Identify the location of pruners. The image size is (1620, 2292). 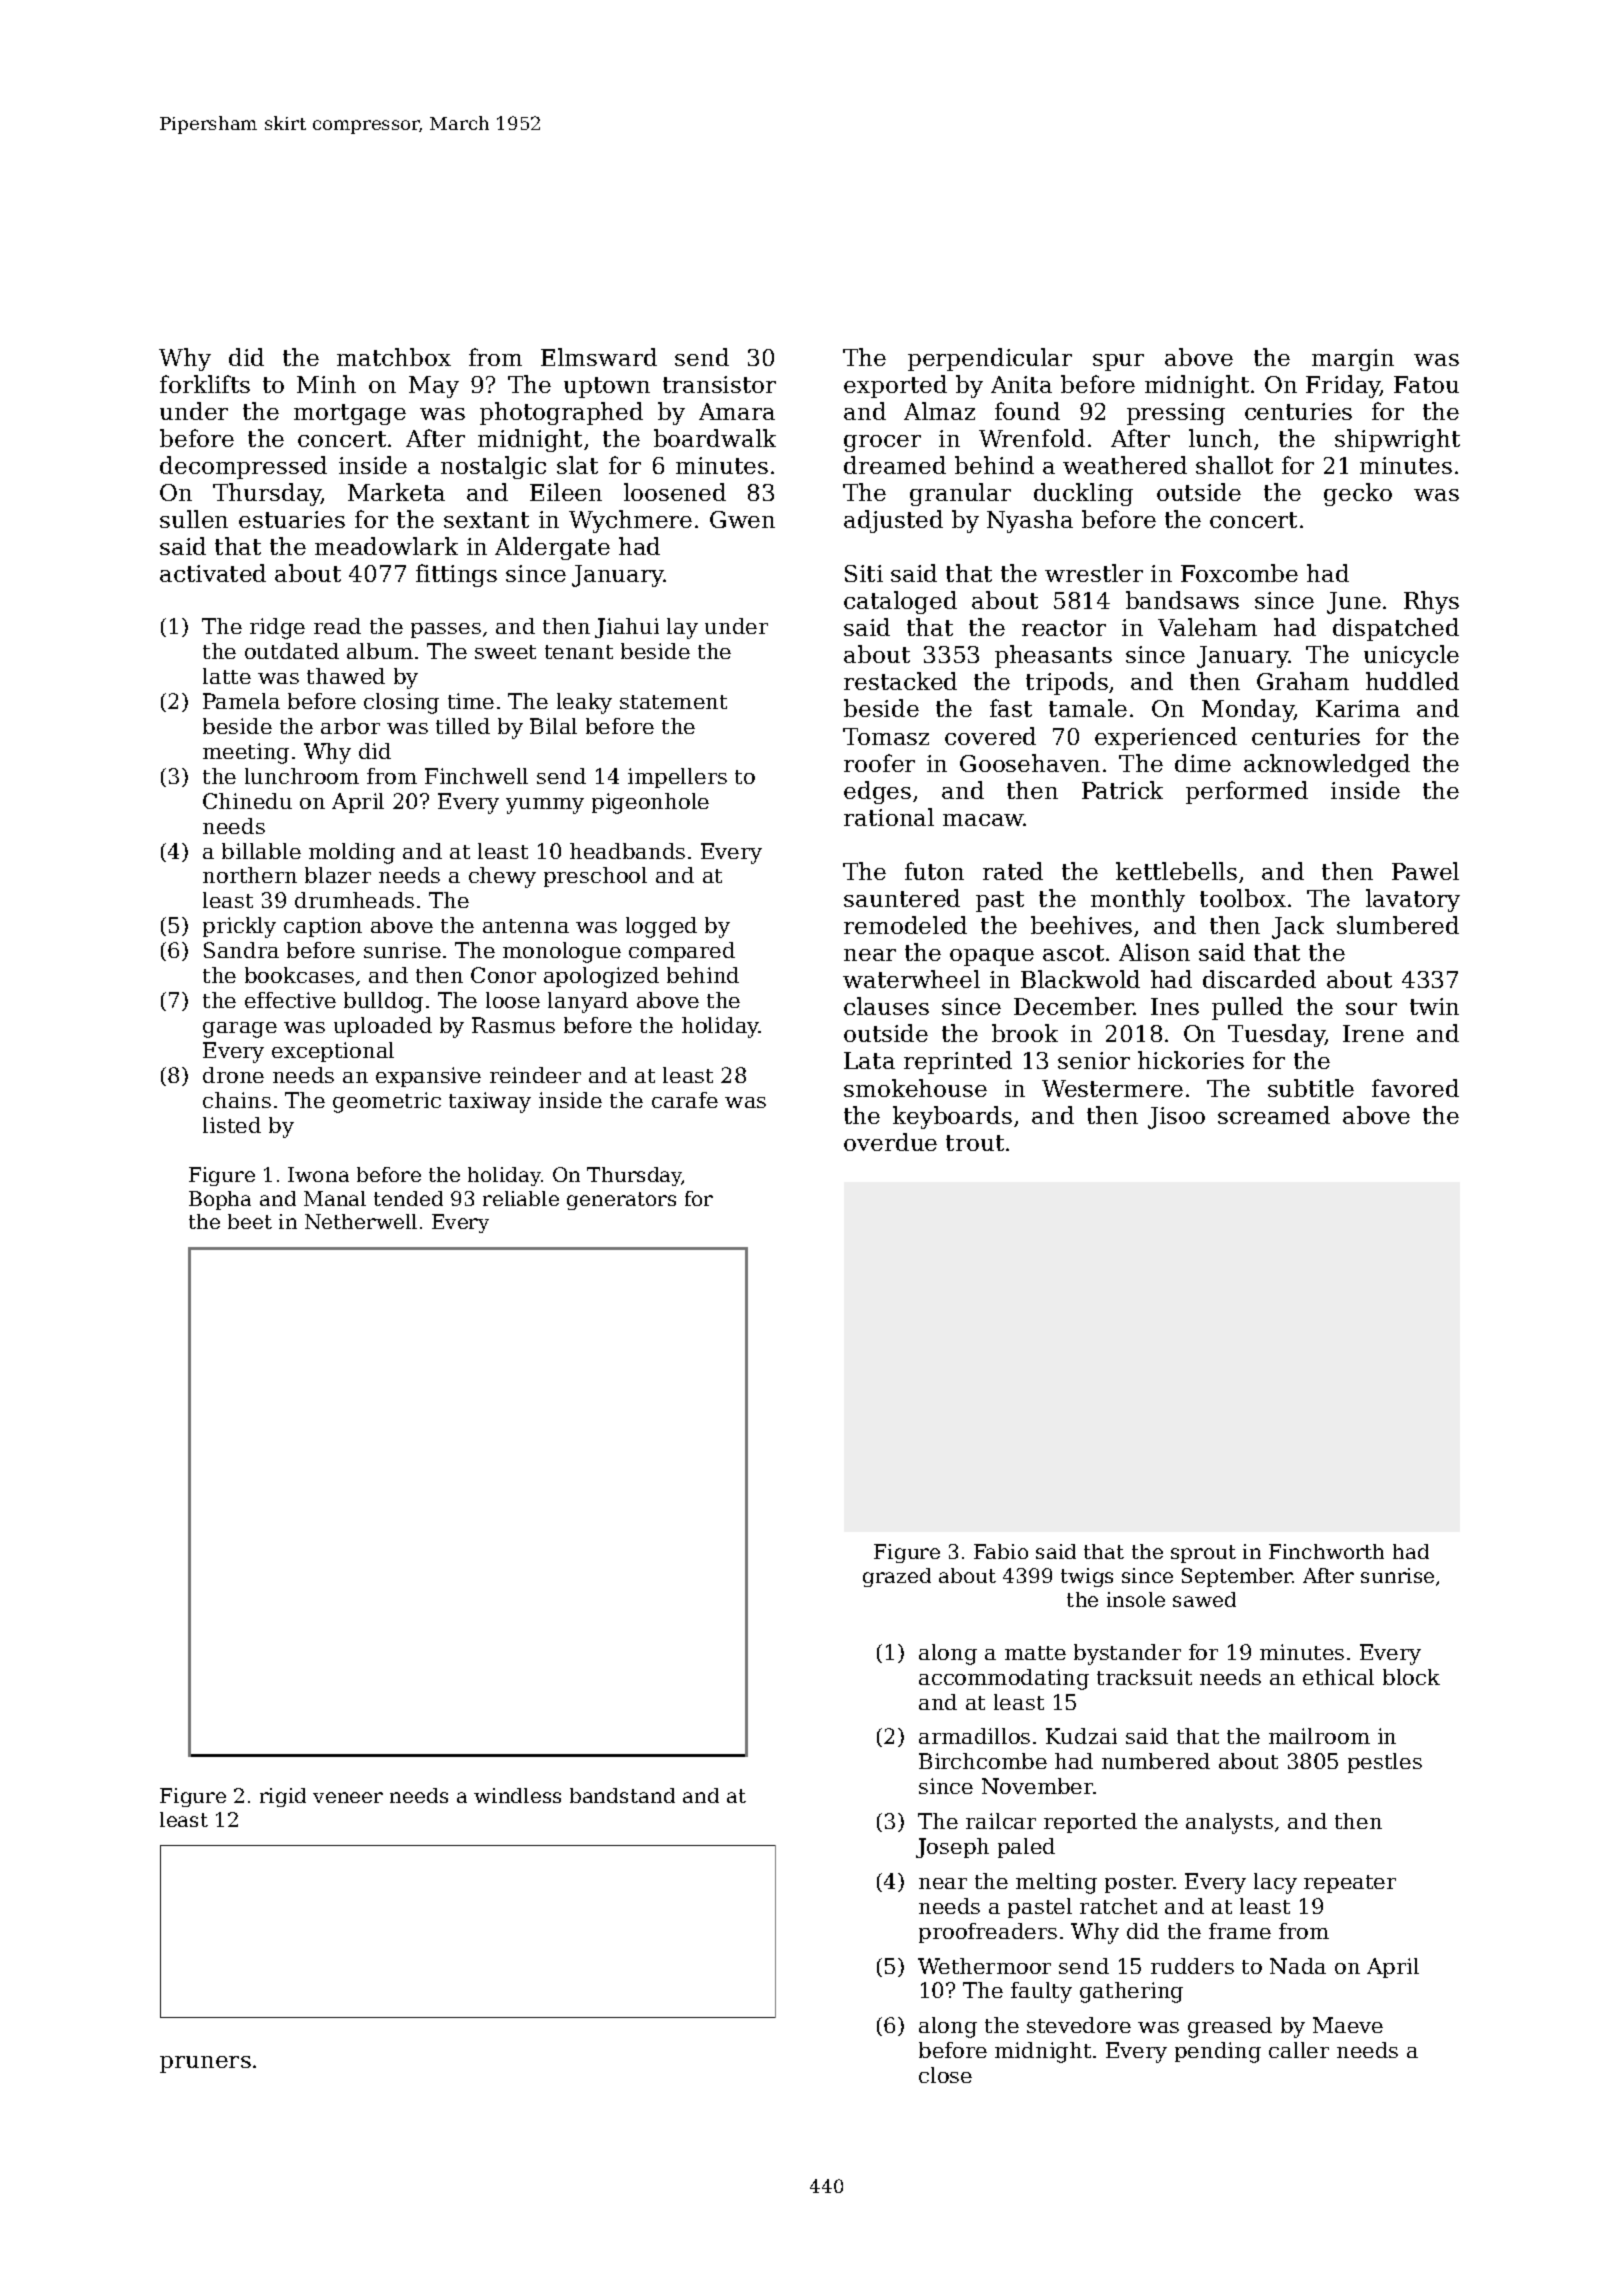
(205, 2064).
